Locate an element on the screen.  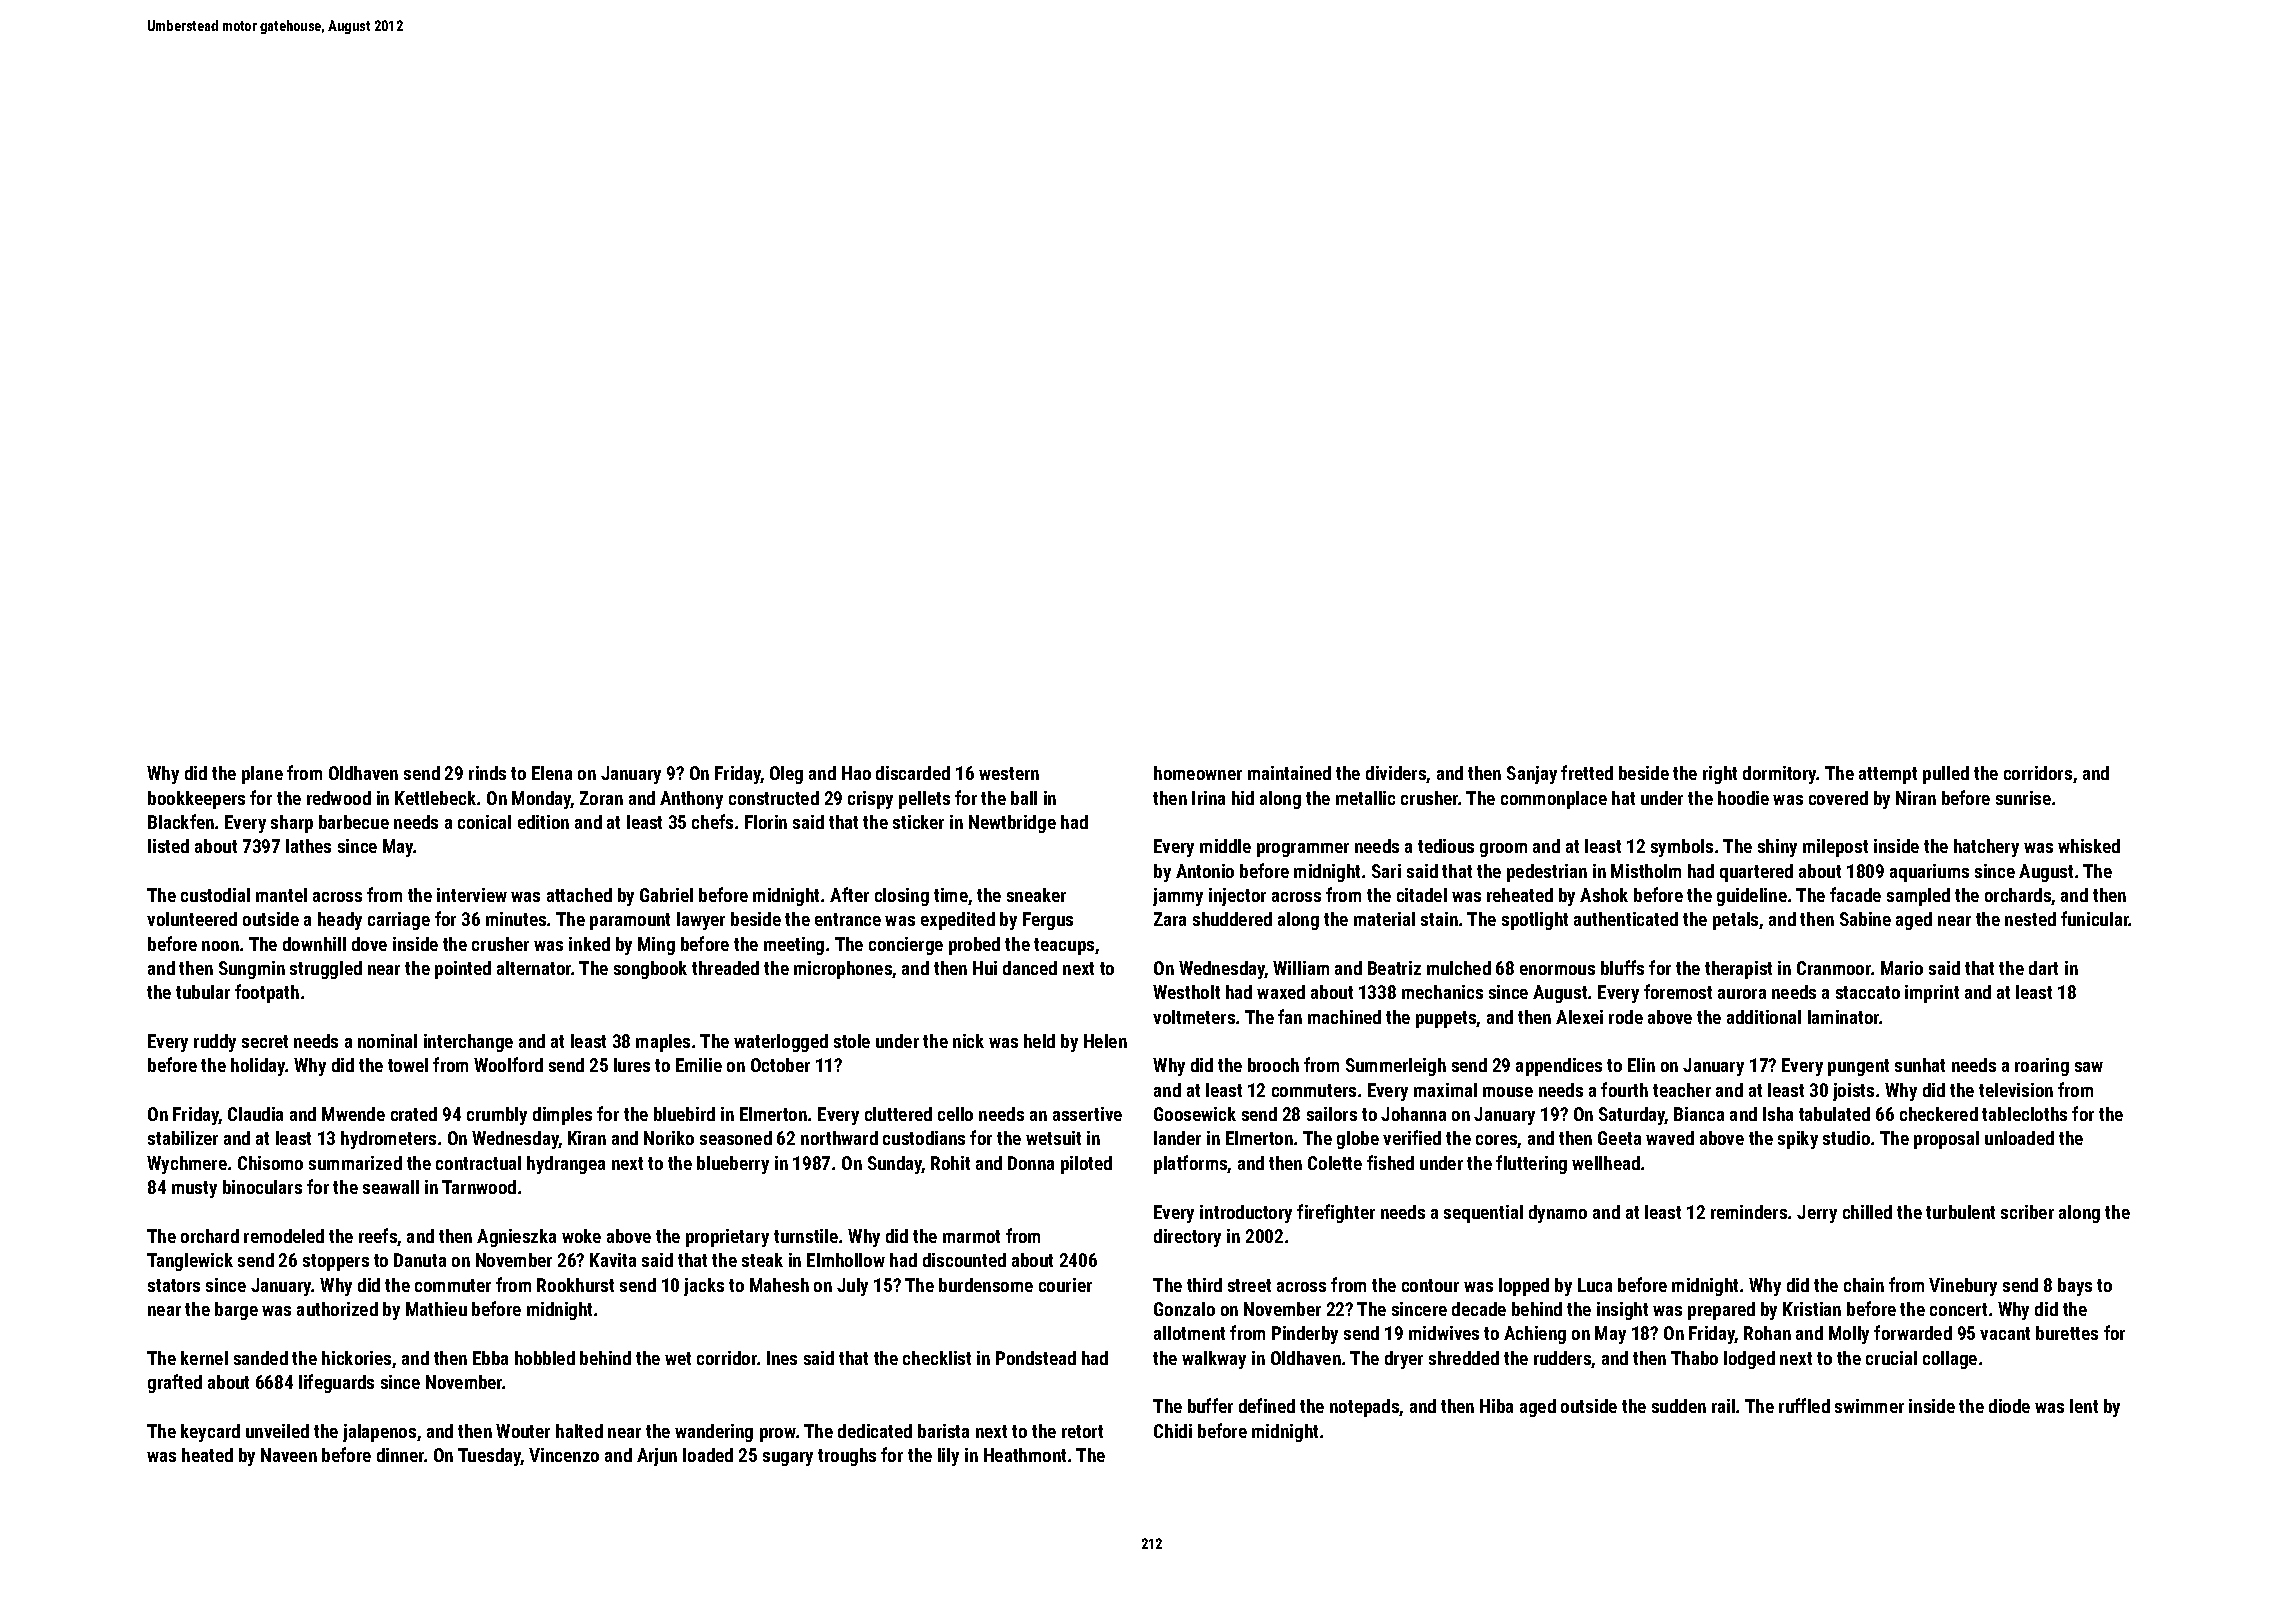
Monday is located at coordinates (542, 800).
